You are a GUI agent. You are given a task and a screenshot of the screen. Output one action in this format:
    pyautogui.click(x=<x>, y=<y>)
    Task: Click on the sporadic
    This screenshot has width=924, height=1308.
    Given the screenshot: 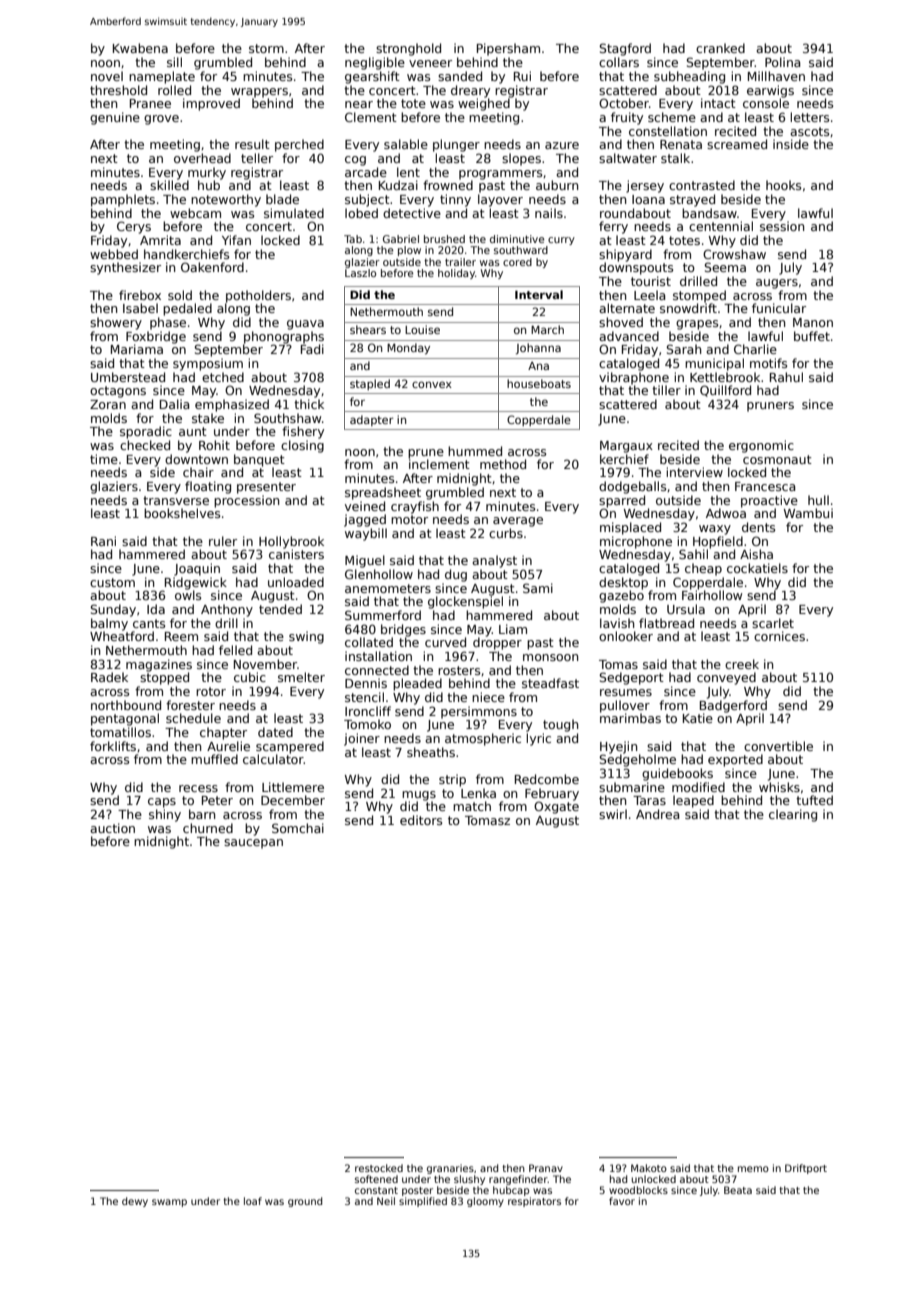 What is the action you would take?
    pyautogui.click(x=146, y=432)
